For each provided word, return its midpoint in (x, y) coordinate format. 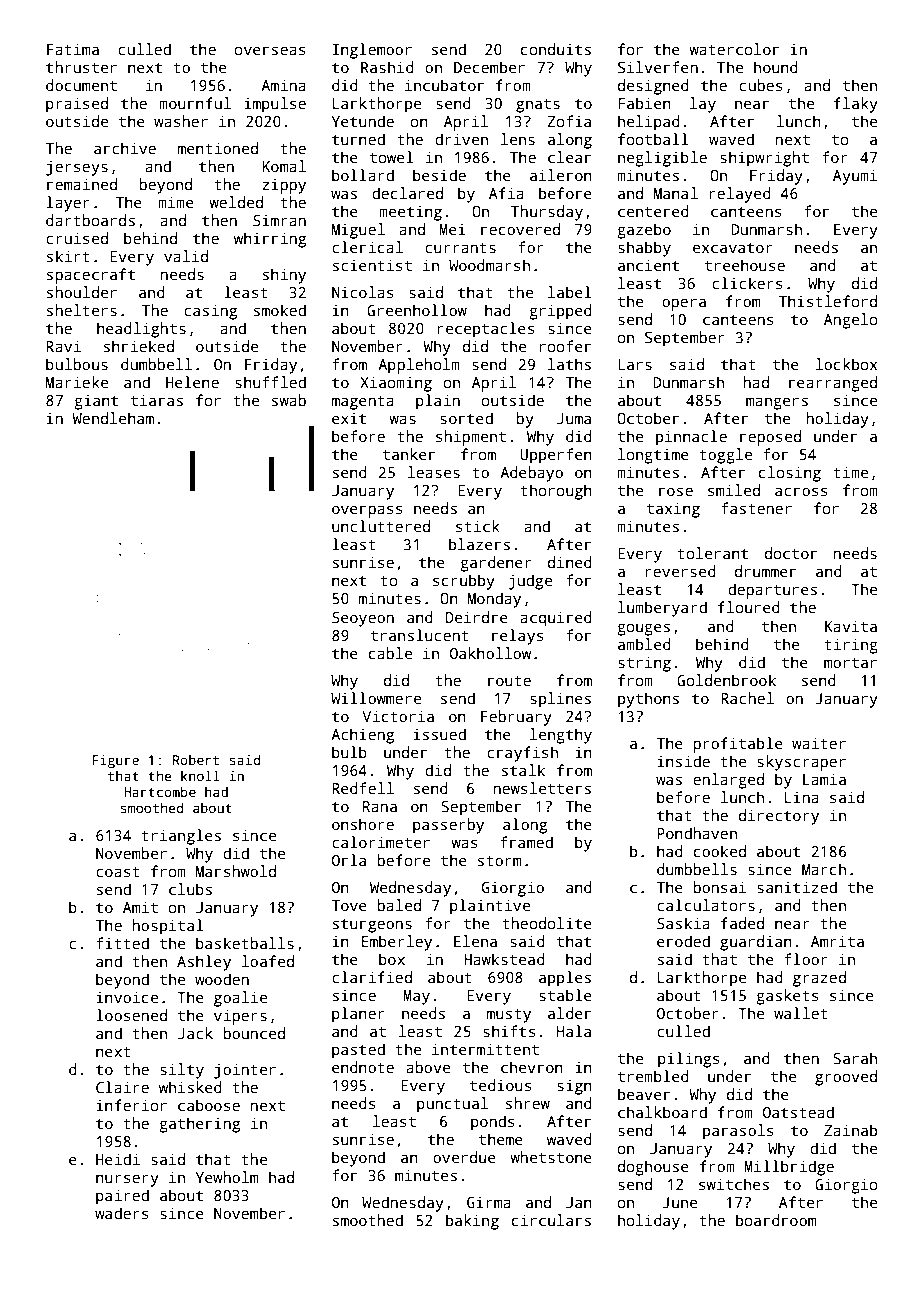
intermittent (485, 1049)
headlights (141, 330)
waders (122, 1213)
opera (684, 304)
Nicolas (363, 292)
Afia (506, 193)
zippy (284, 186)
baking (472, 1222)
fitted (122, 943)
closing (790, 474)
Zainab (850, 1130)
